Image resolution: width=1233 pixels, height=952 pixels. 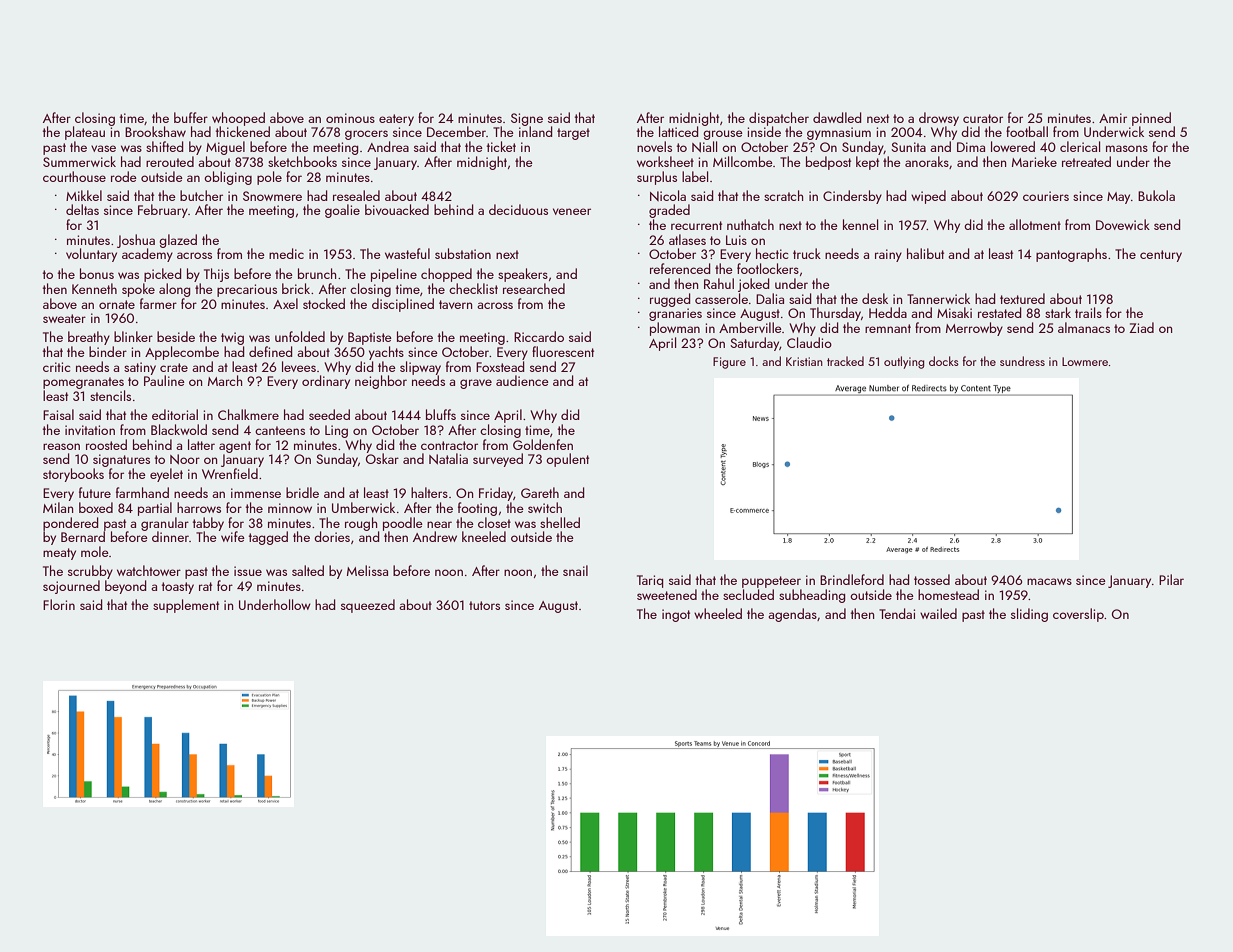 I want to click on docks, so click(x=944, y=361).
